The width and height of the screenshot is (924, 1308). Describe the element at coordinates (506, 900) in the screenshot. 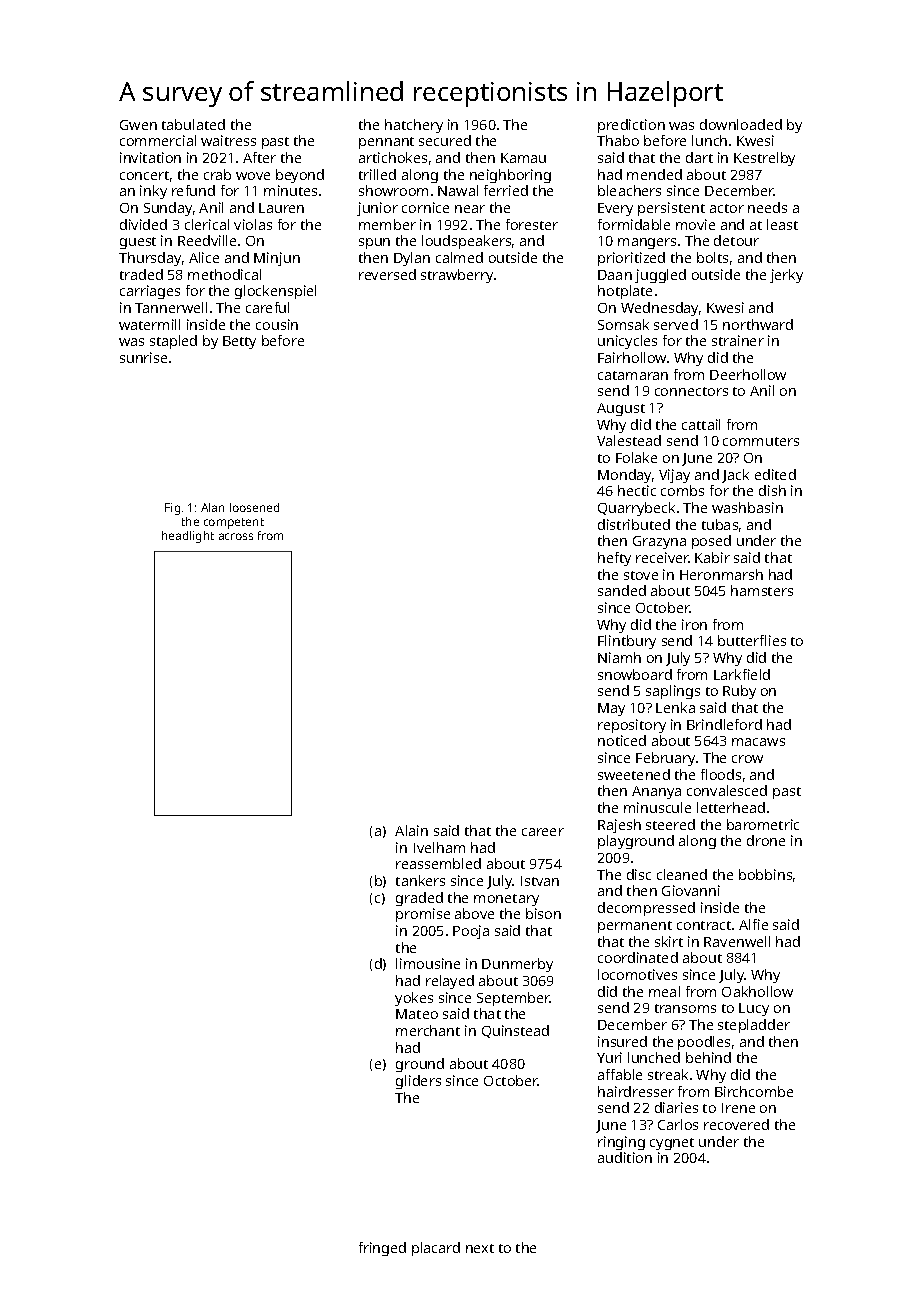

I see `monetary` at that location.
